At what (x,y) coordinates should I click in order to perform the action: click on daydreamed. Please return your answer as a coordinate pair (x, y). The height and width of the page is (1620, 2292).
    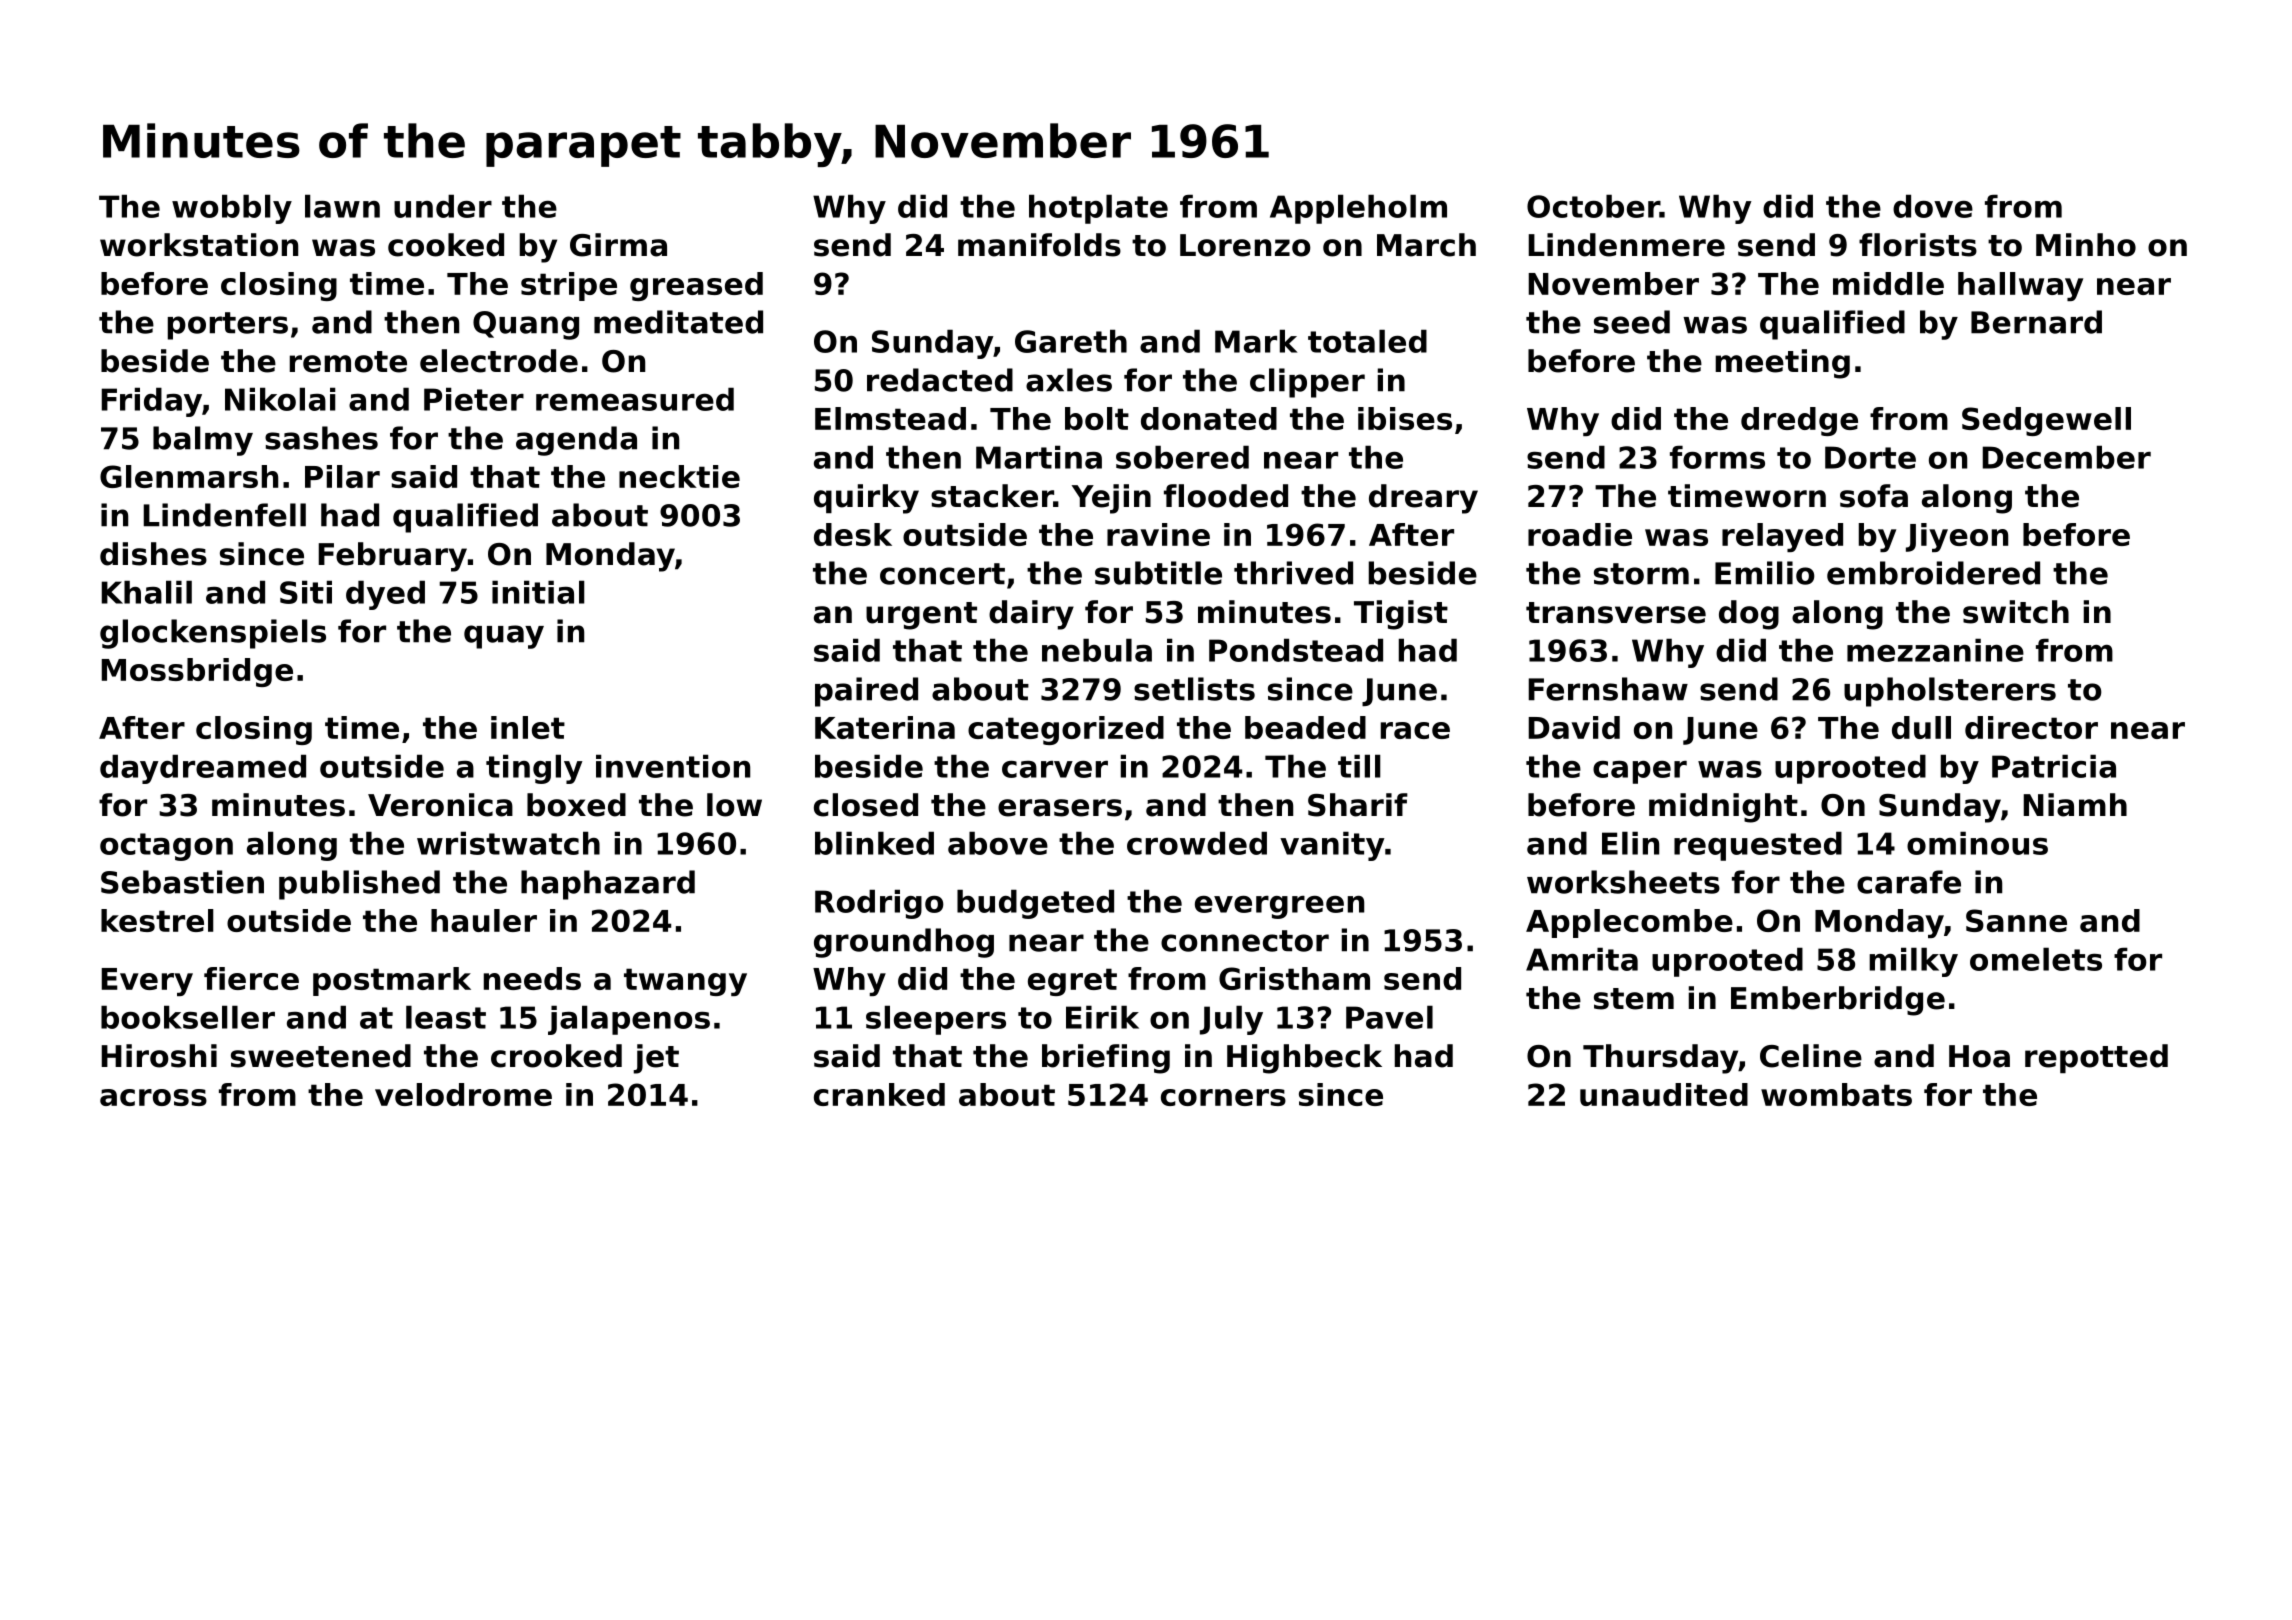
    Looking at the image, I should click on (203, 769).
